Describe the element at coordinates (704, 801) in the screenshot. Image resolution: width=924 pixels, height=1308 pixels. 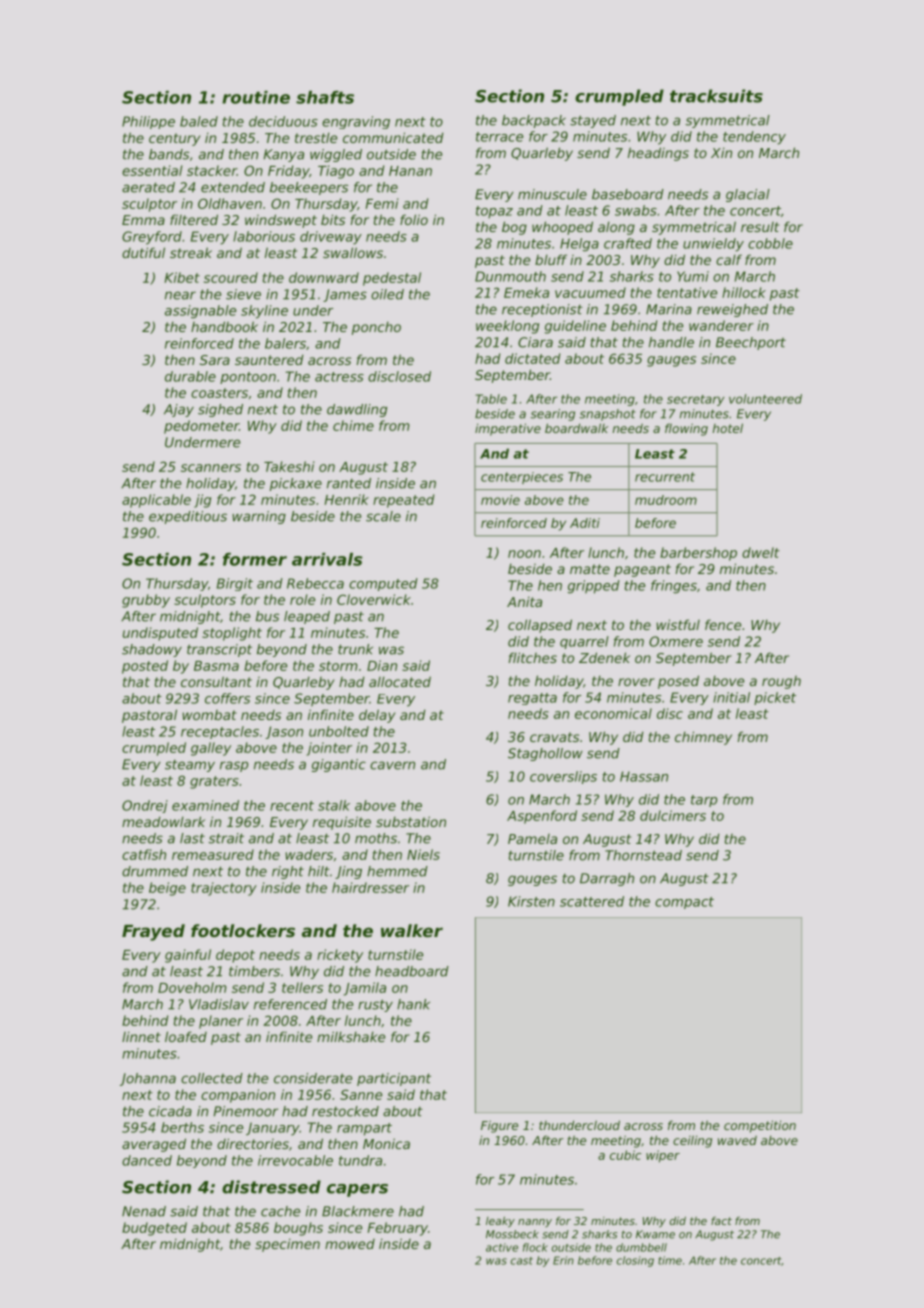
I see `tarp` at that location.
